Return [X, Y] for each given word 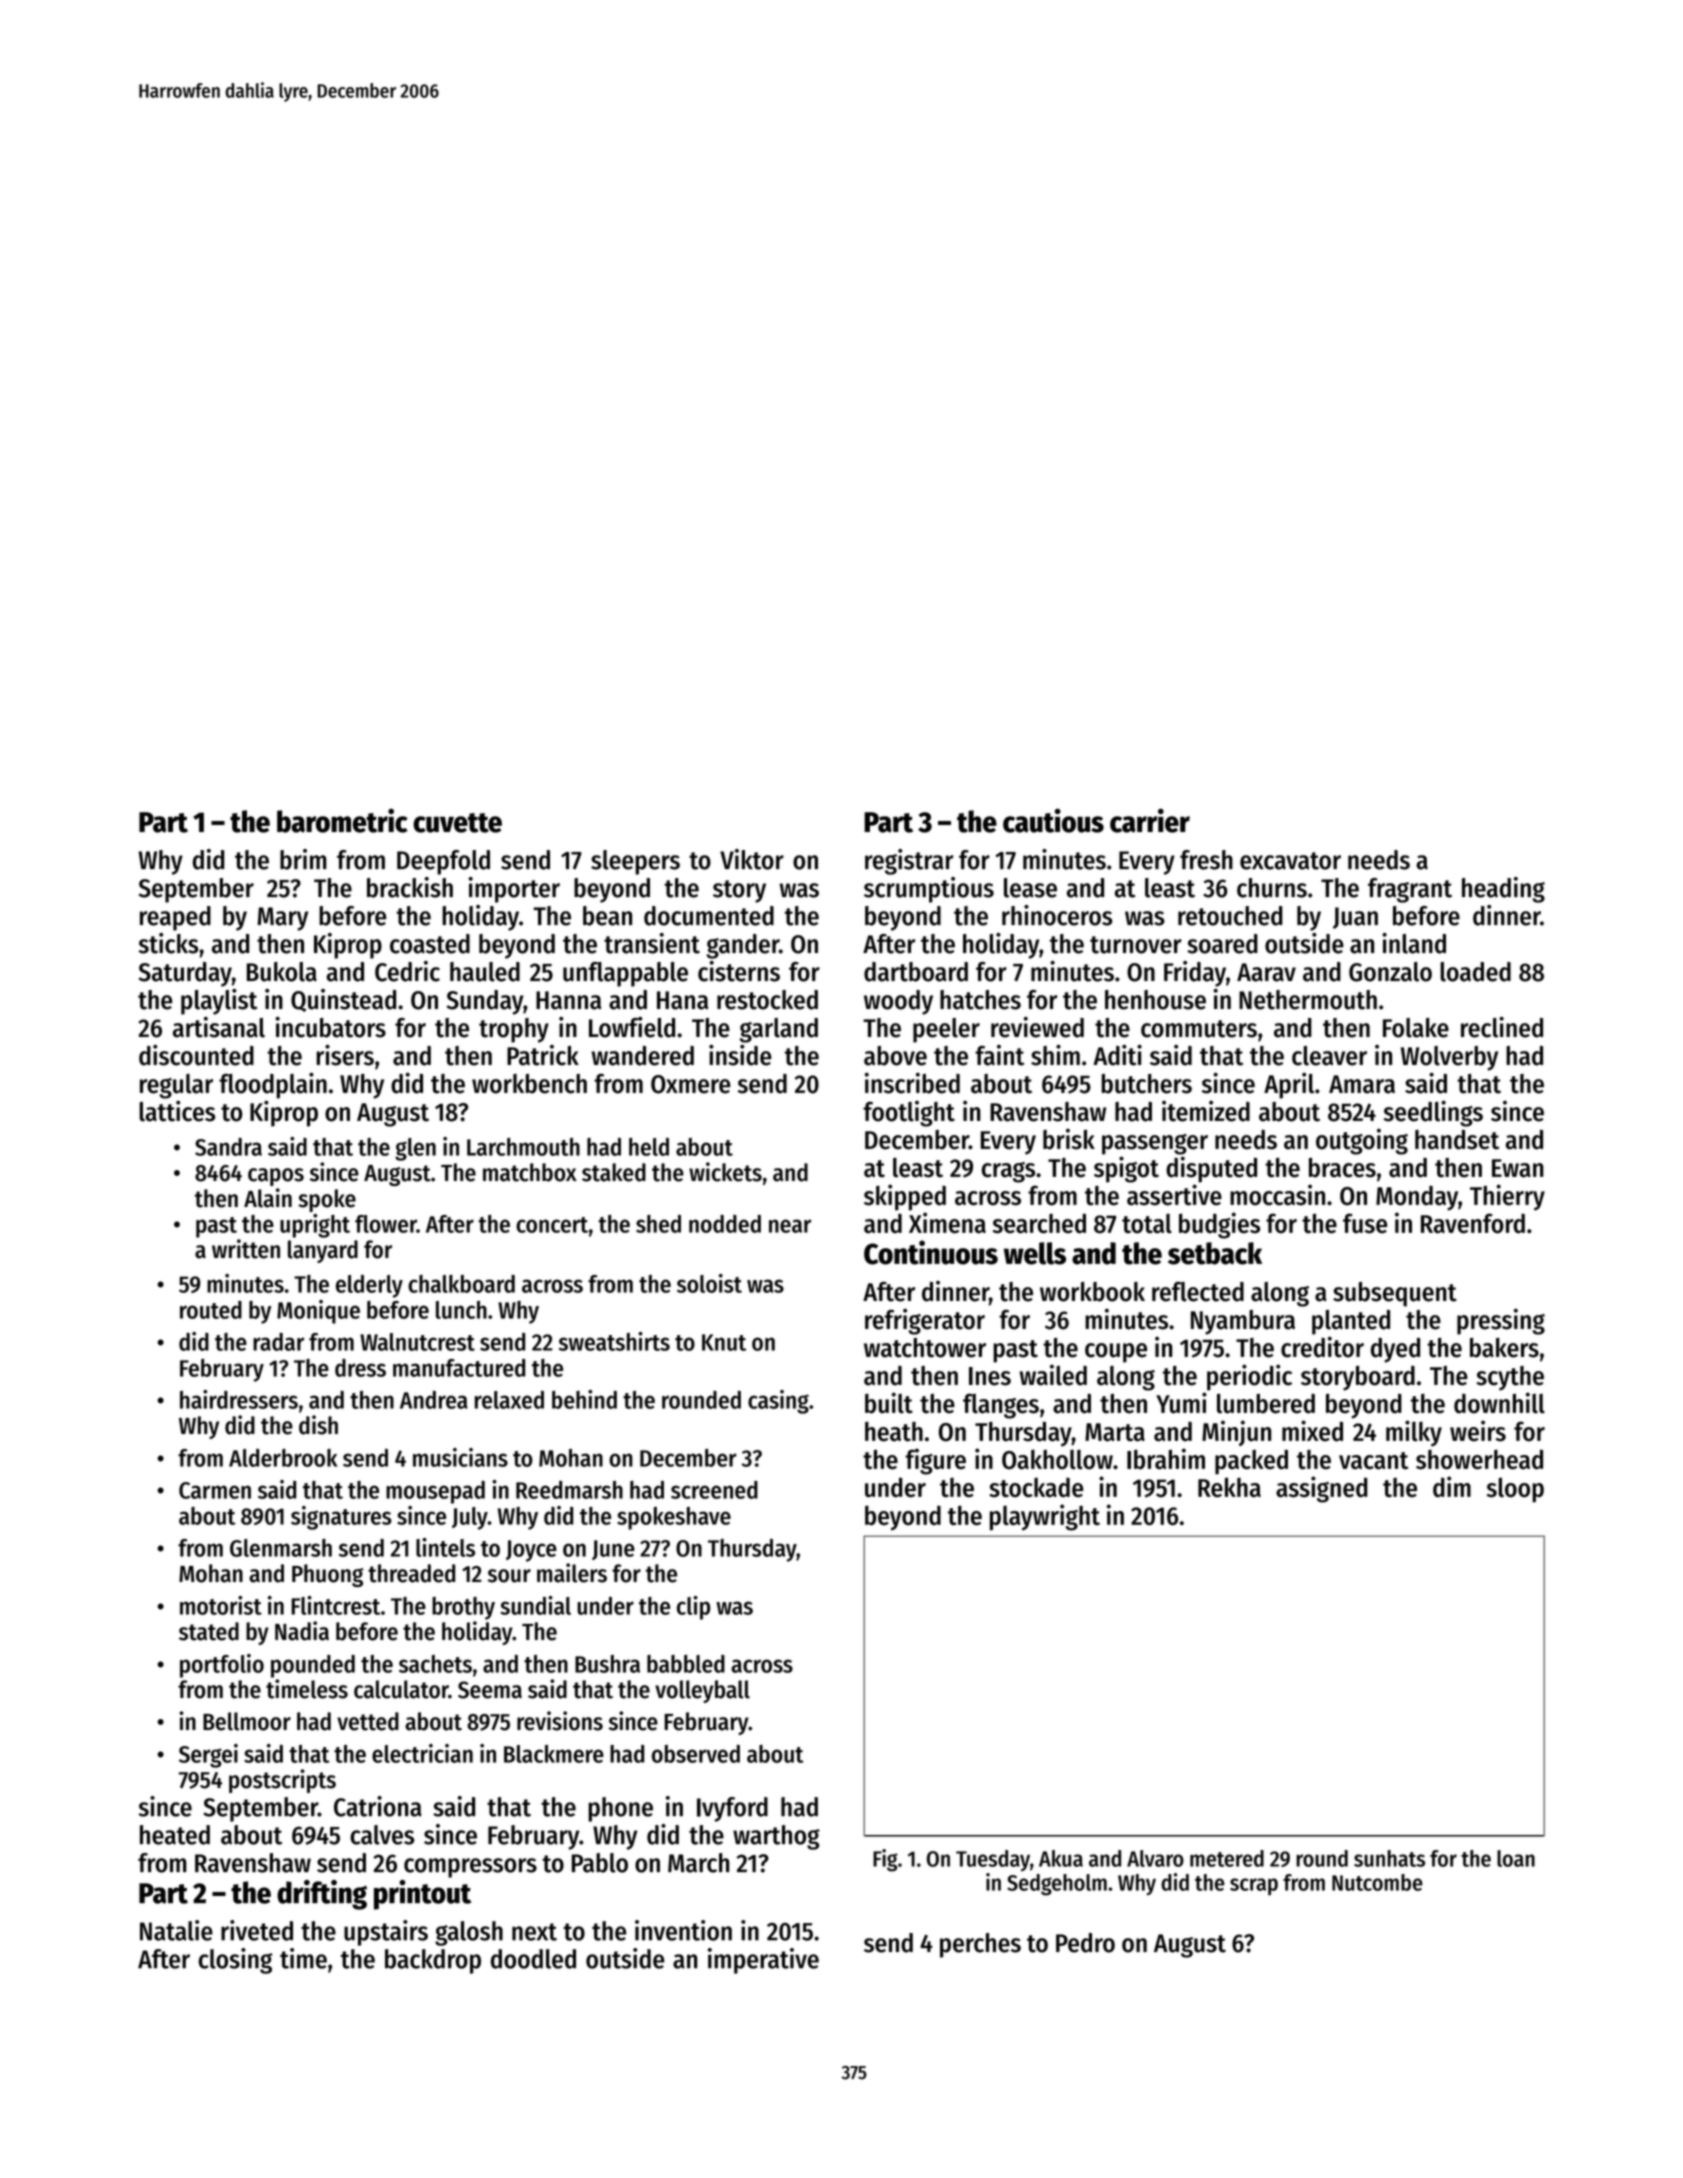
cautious [1053, 820]
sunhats [1389, 1858]
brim [303, 859]
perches [980, 1945]
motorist [221, 1605]
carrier [1150, 820]
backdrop [433, 1961]
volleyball [702, 1691]
